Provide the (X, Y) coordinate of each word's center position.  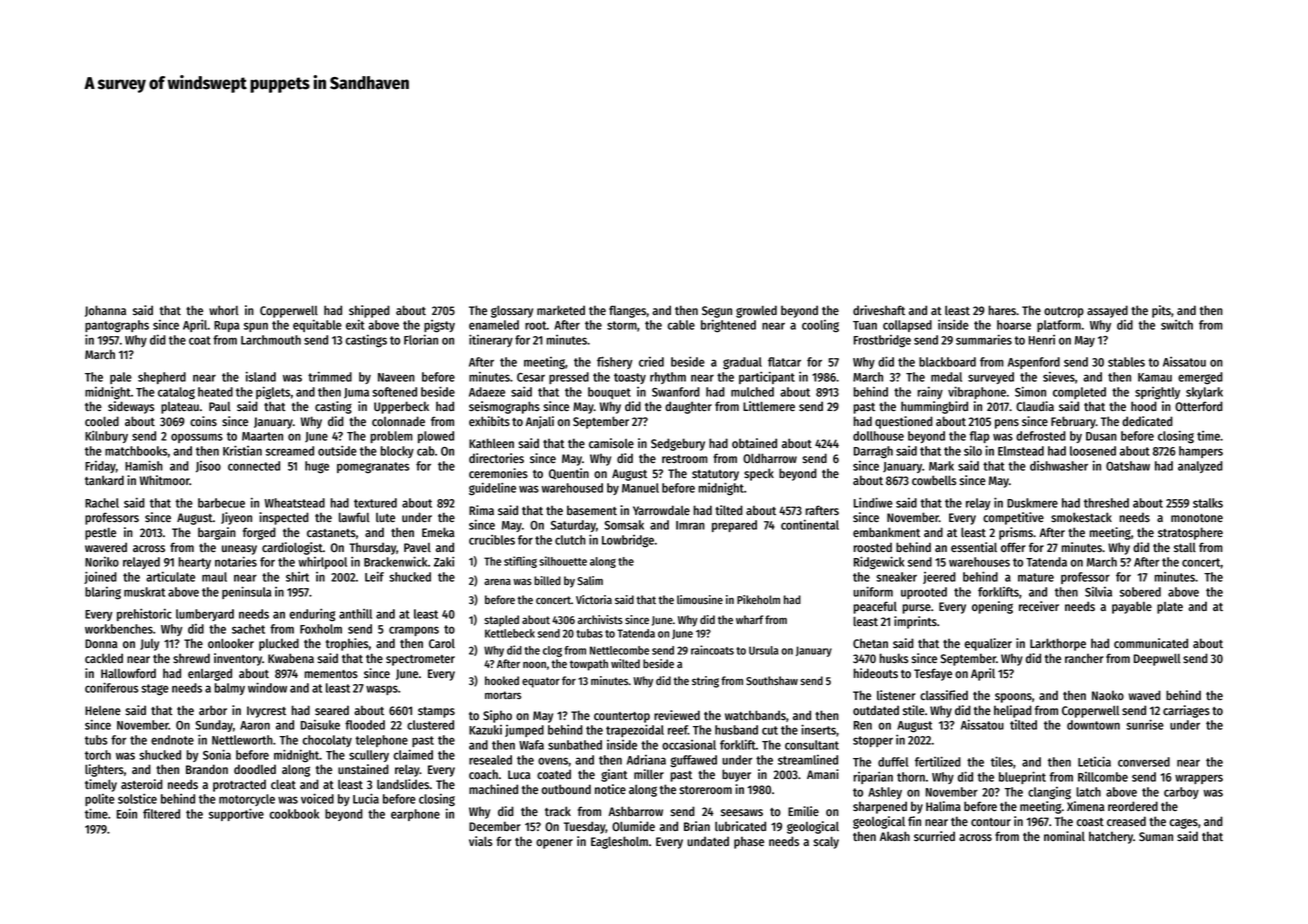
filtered (161, 813)
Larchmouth (271, 340)
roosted (872, 547)
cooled (102, 421)
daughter (688, 407)
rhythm (668, 378)
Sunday (214, 726)
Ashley (885, 793)
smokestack (1081, 517)
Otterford (1199, 406)
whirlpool (322, 563)
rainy (930, 392)
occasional (689, 745)
